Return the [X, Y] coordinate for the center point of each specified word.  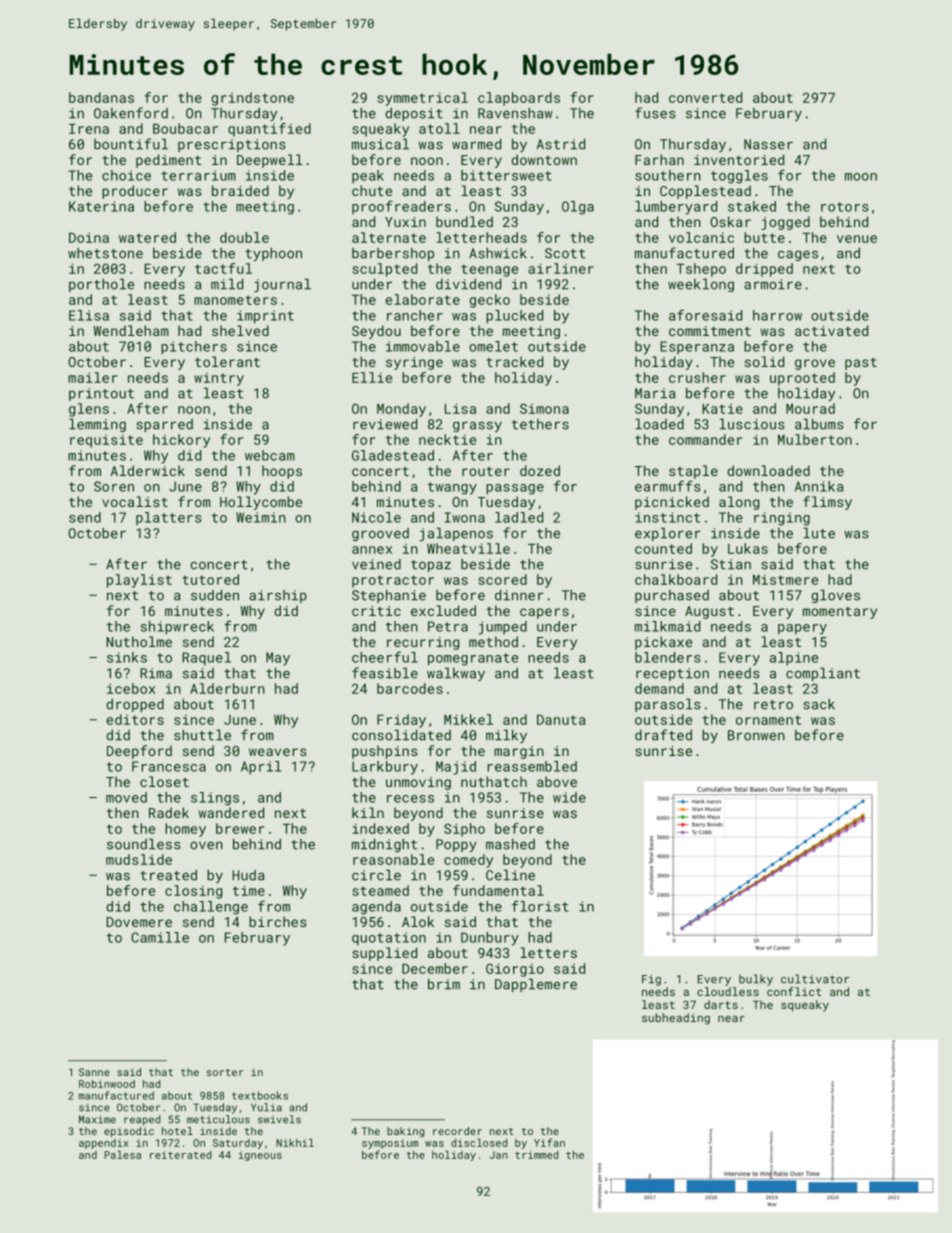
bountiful [131, 144]
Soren [114, 486]
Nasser [768, 144]
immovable [423, 346]
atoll [439, 128]
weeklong [701, 285]
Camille [160, 937]
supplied [384, 954]
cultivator [815, 979]
